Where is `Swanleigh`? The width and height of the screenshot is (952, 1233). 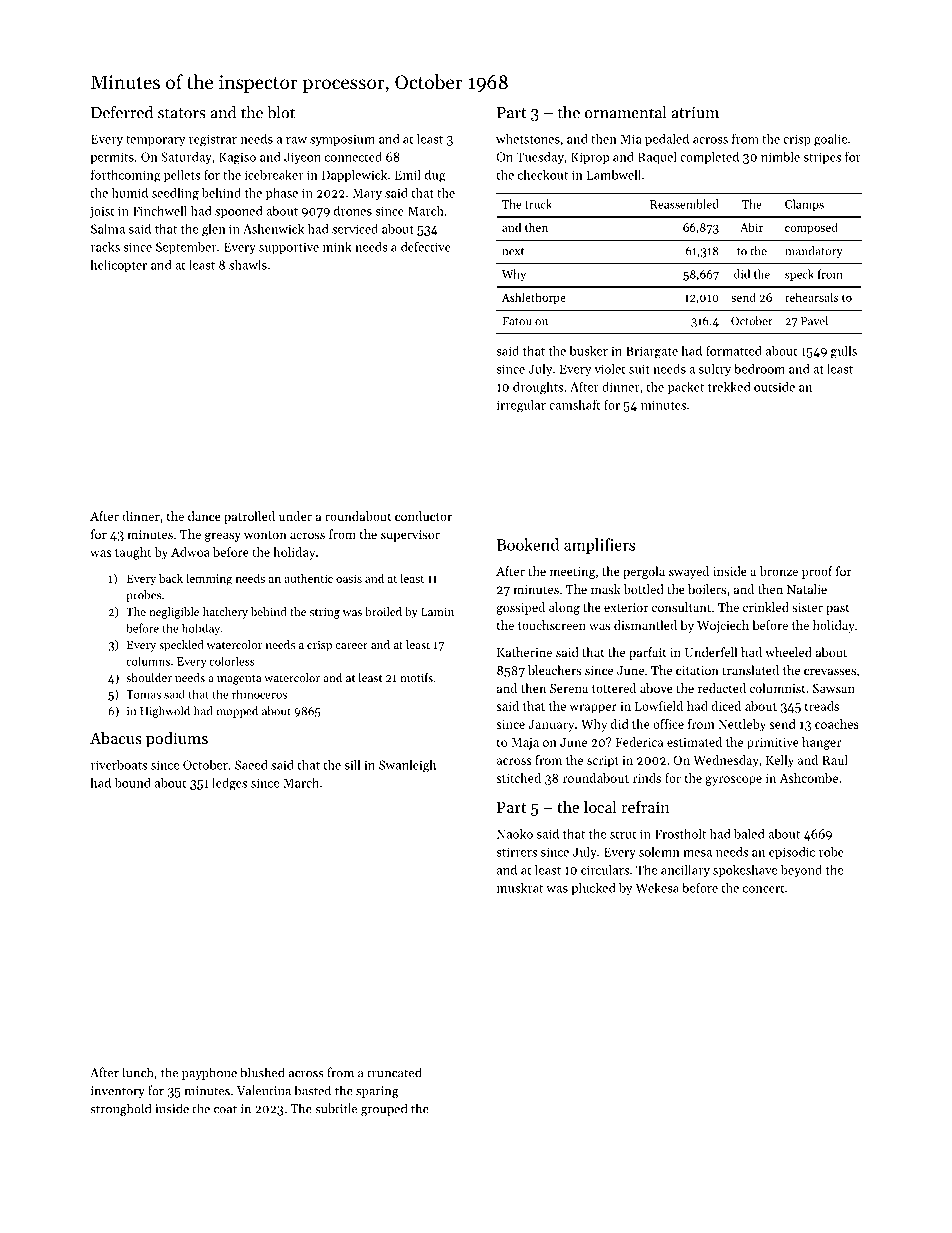 Swanleigh is located at coordinates (407, 766).
